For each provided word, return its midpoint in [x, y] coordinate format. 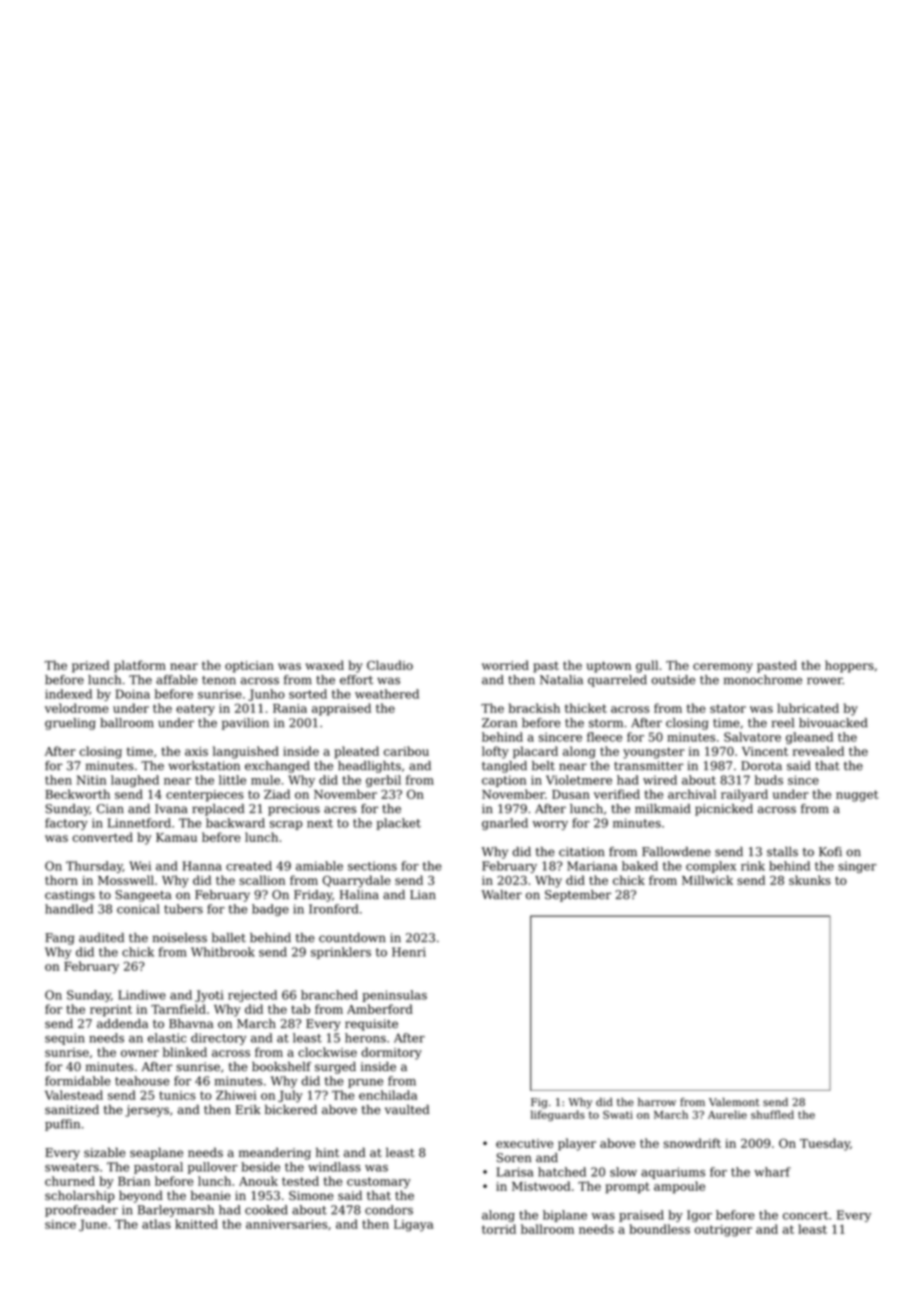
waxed [324, 665]
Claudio [390, 665]
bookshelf [281, 1067]
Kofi [830, 852]
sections [372, 866]
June [93, 1225]
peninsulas [394, 996]
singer [857, 867]
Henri [409, 952]
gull [647, 666]
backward [235, 823]
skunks [810, 880]
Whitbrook [223, 952]
